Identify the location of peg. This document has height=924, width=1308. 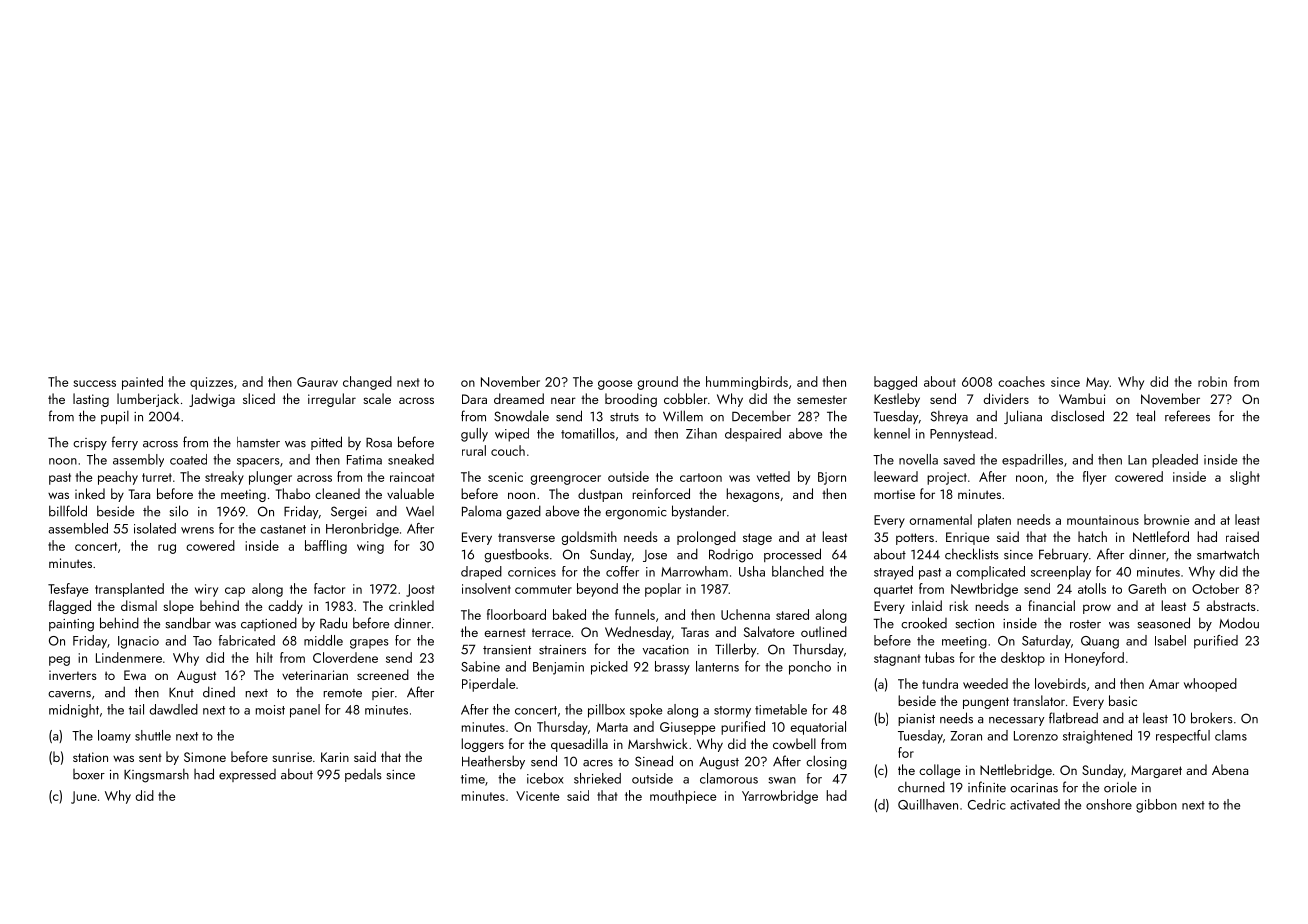
(59, 661).
